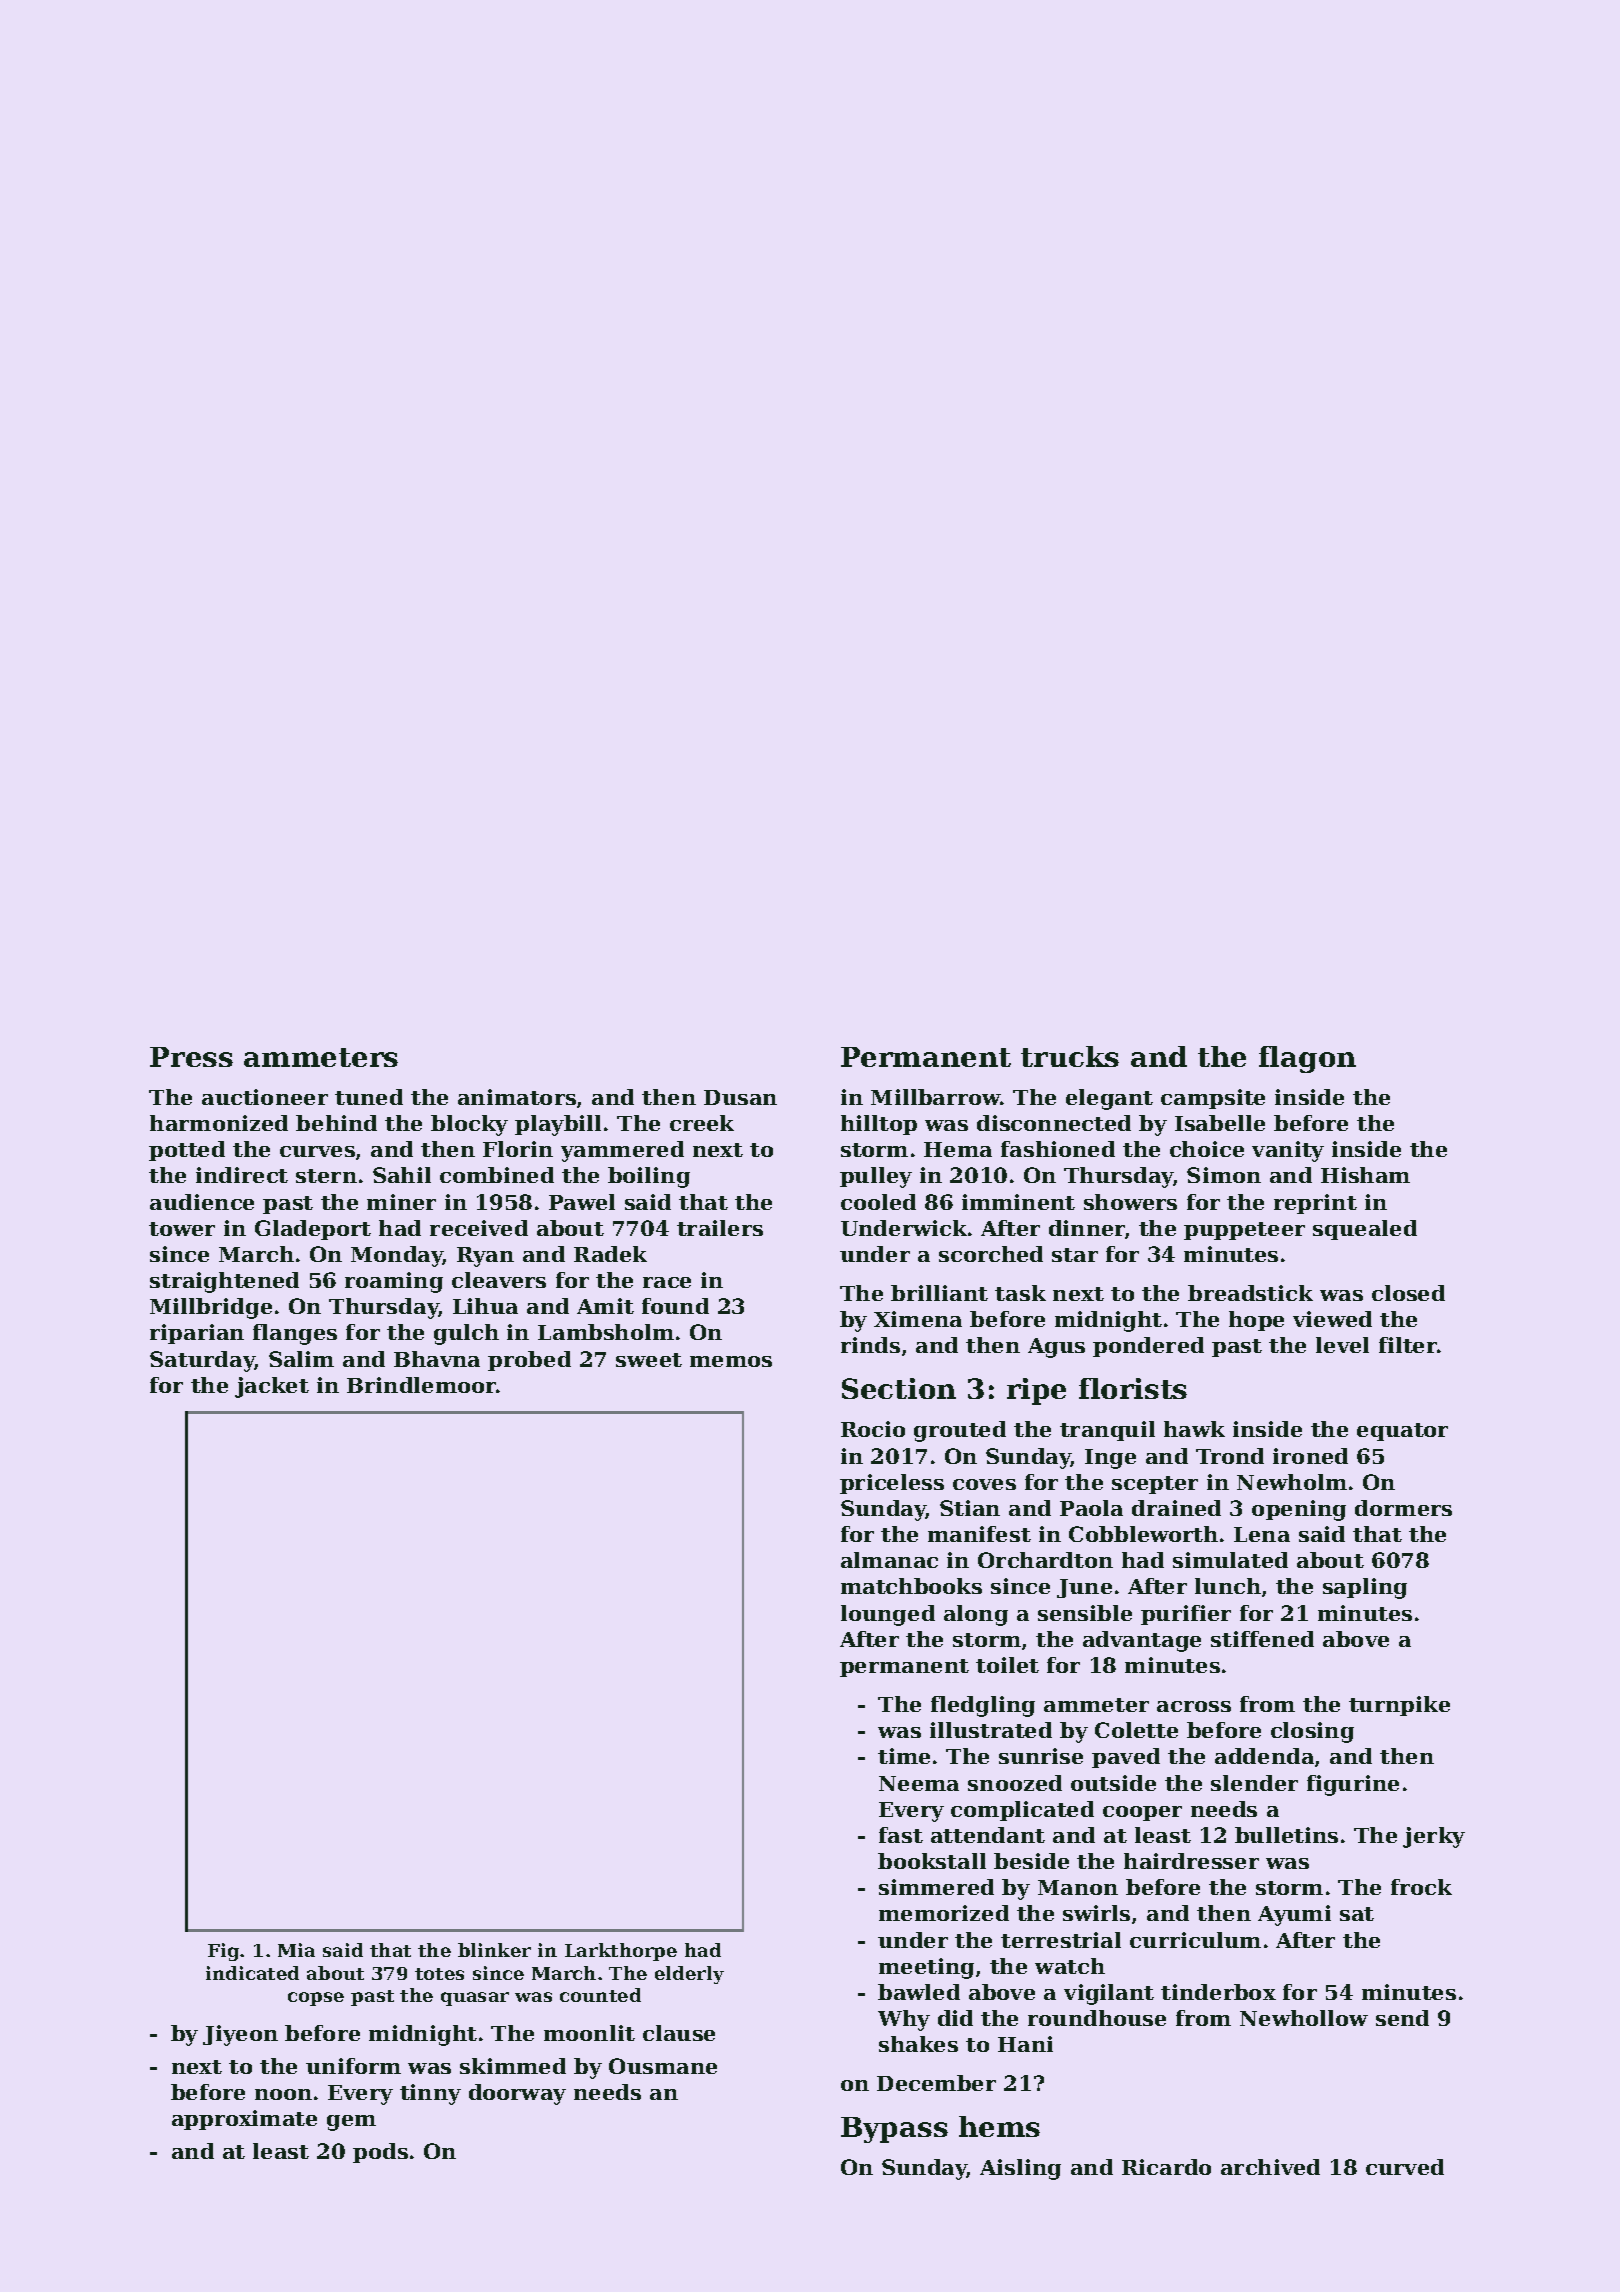  Describe the element at coordinates (1365, 1230) in the page. I see `squealed` at that location.
